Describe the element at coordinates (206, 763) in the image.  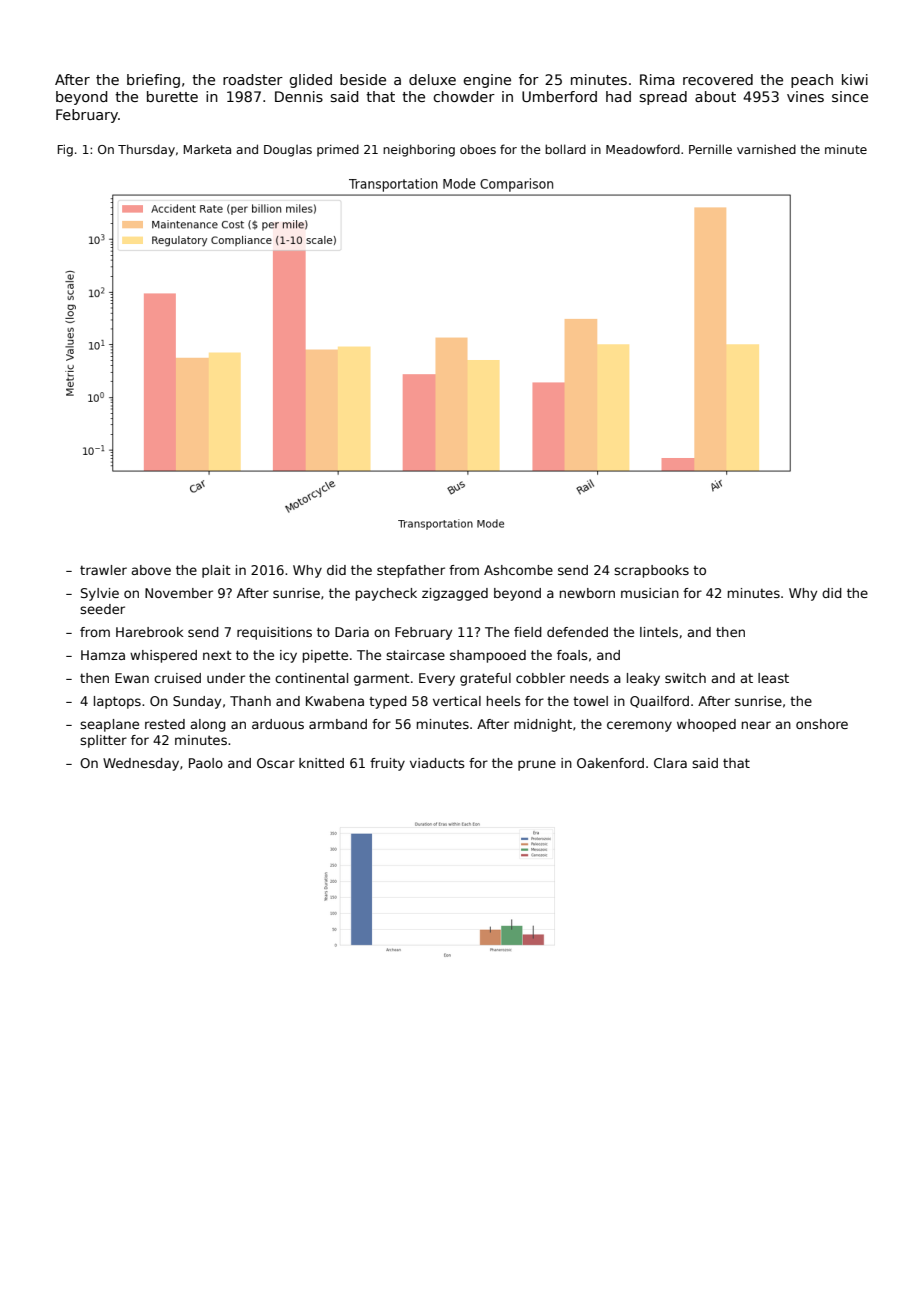
I see `Paolo` at that location.
